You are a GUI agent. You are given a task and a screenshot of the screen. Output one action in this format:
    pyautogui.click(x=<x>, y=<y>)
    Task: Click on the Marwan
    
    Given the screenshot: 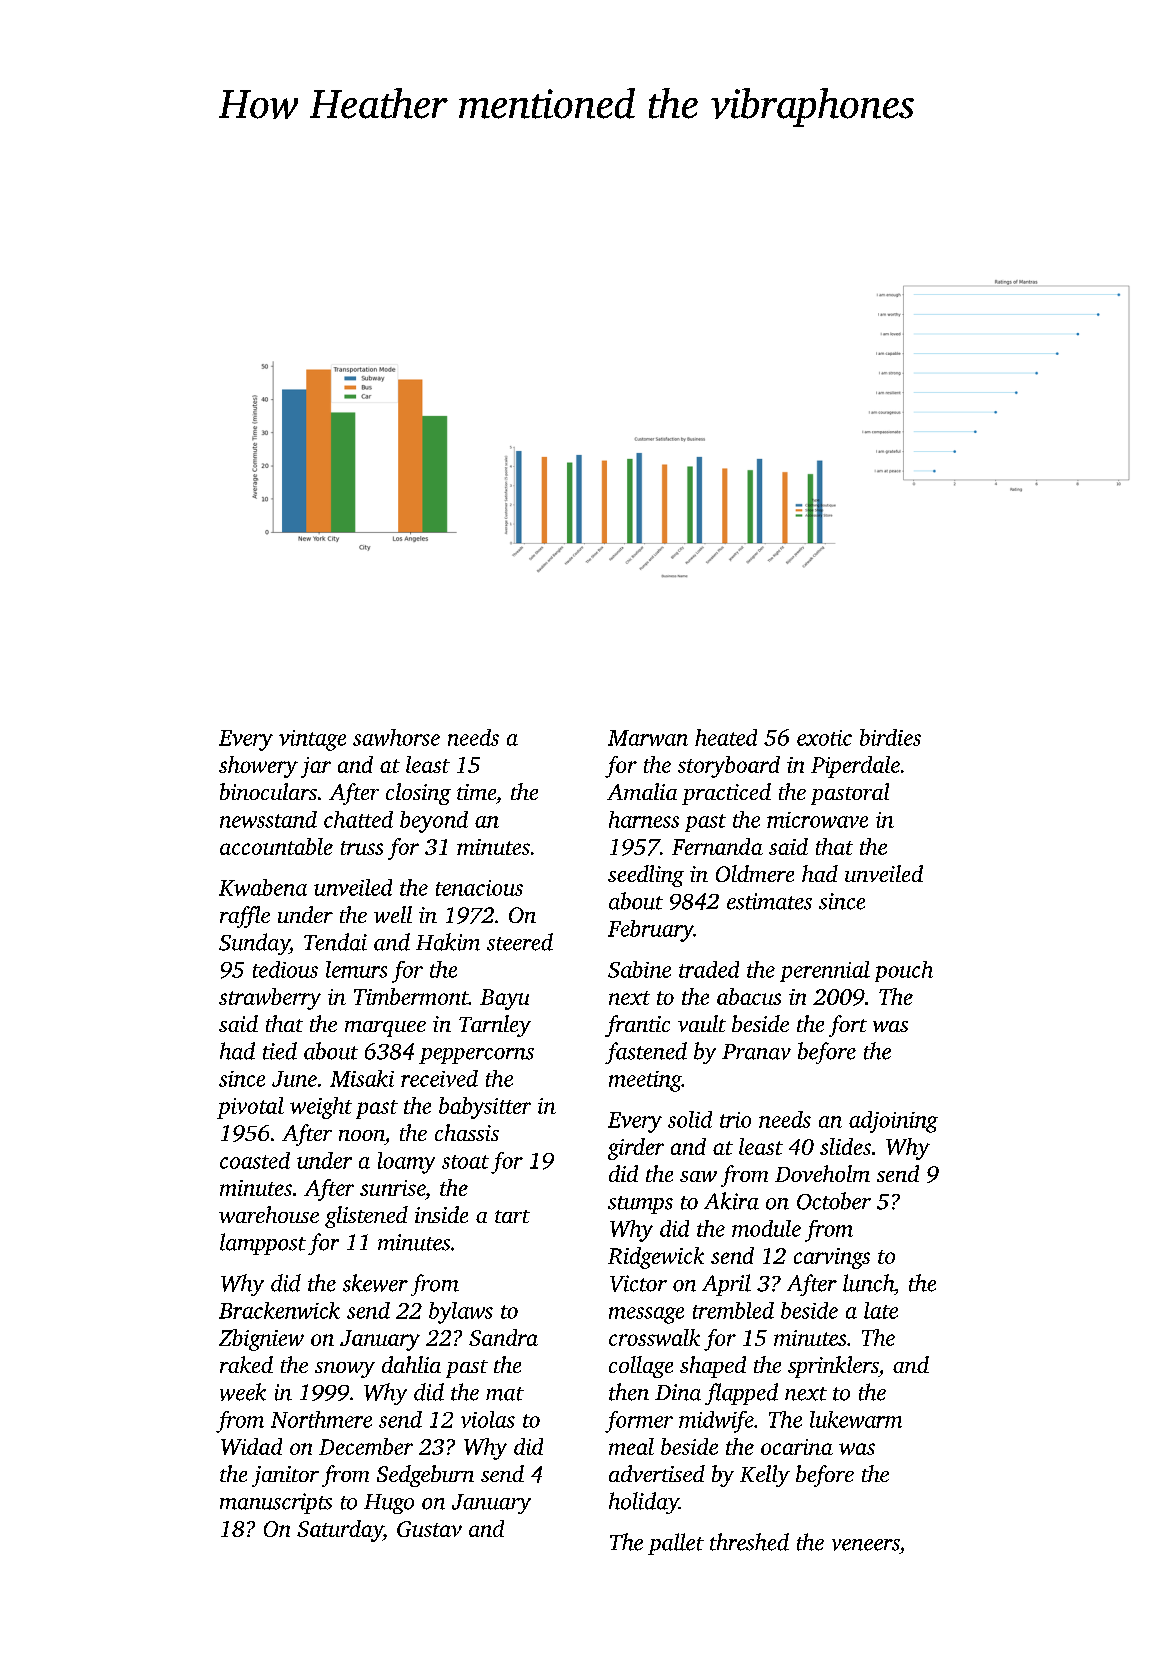 What is the action you would take?
    pyautogui.click(x=648, y=738)
